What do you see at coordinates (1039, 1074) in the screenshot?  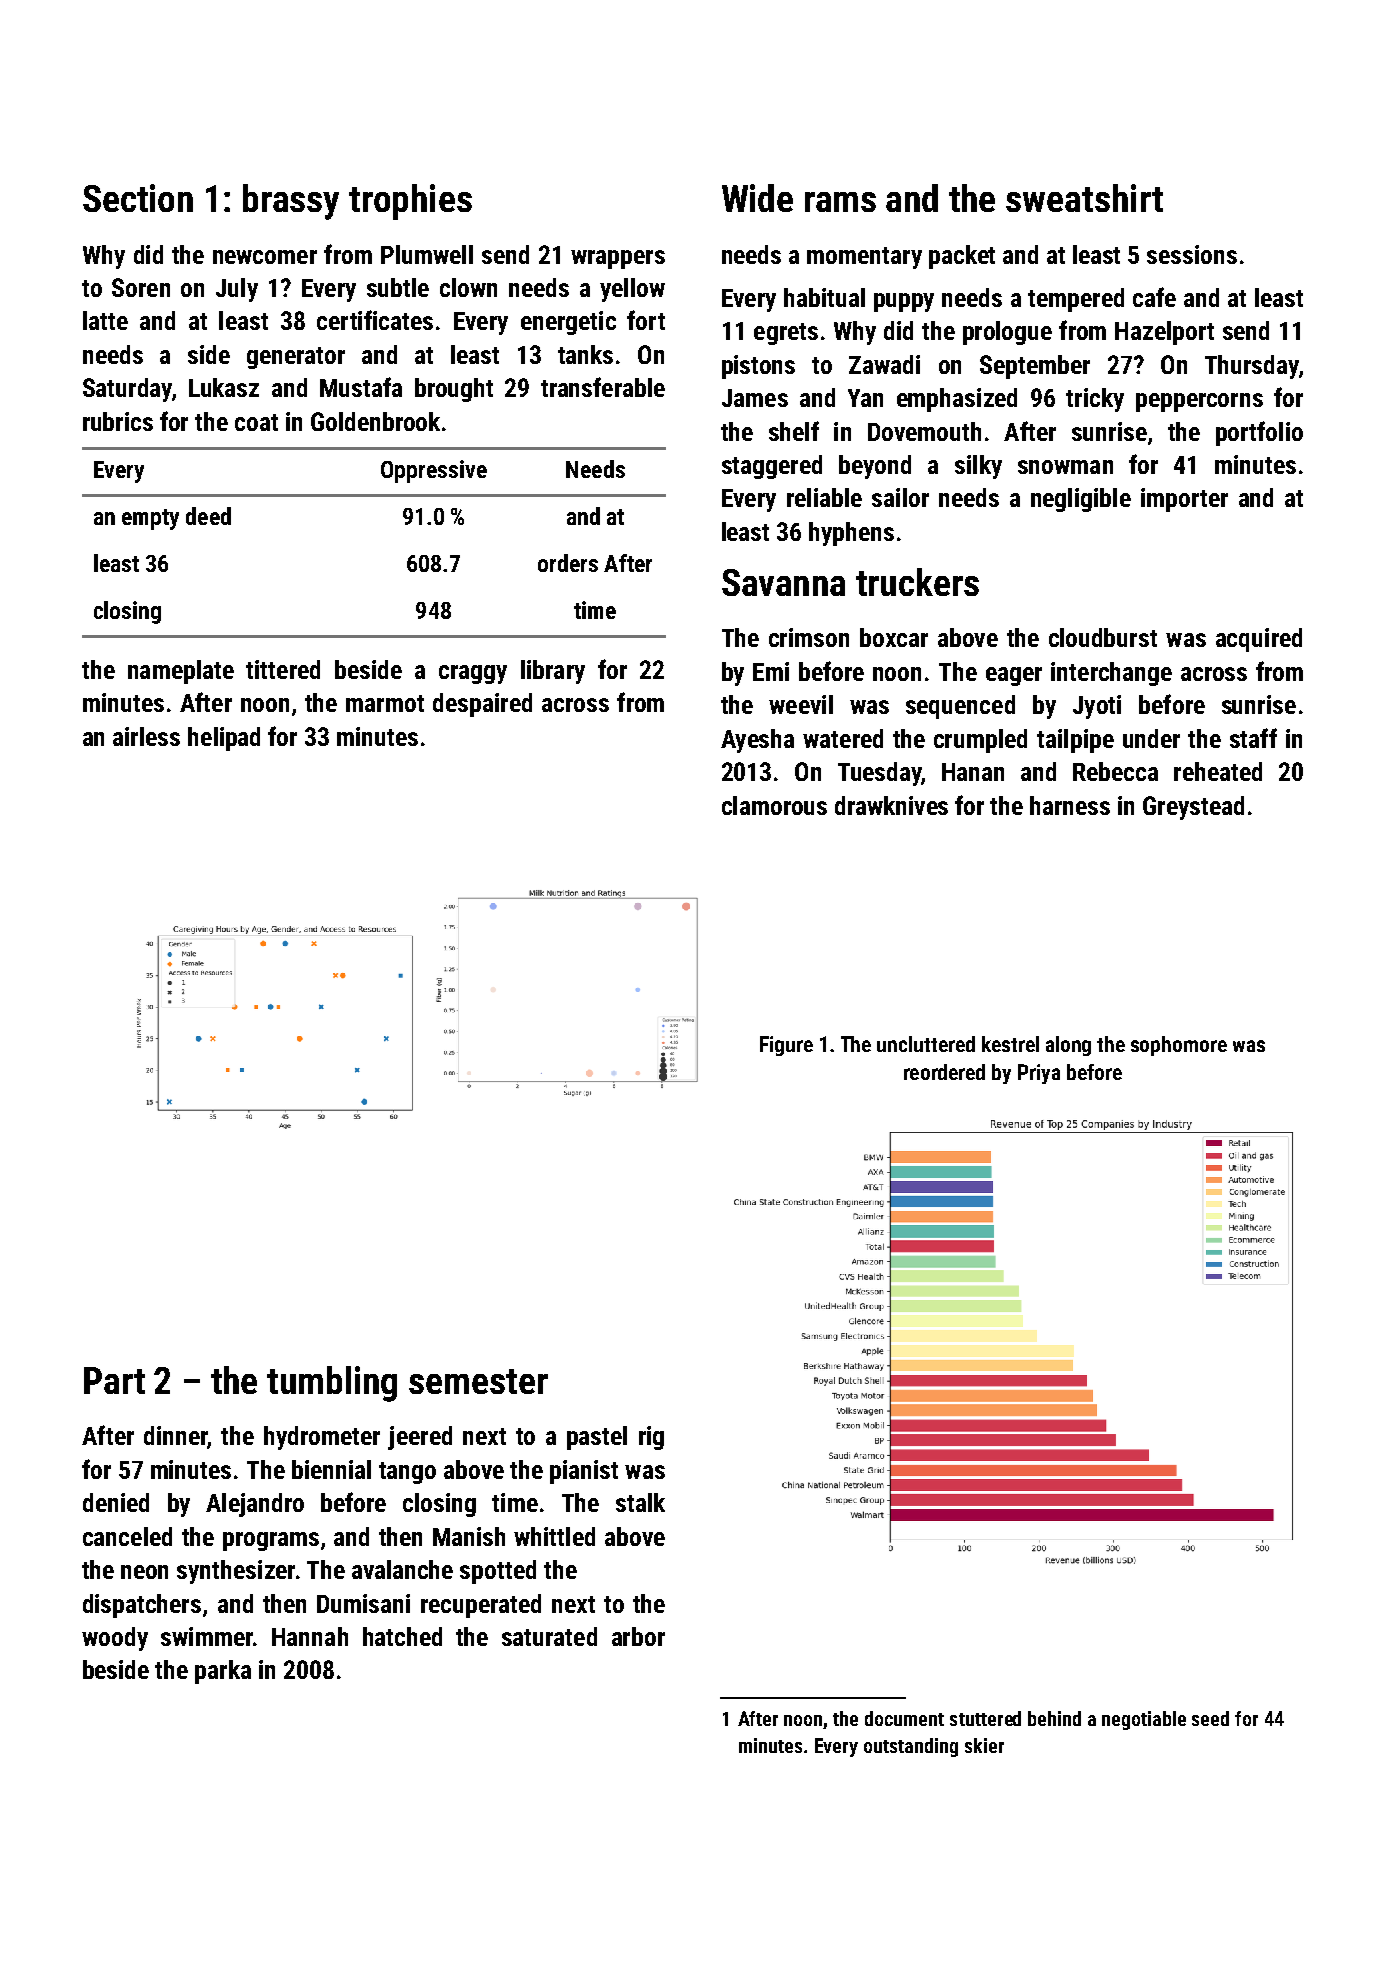 I see `Priya` at bounding box center [1039, 1074].
